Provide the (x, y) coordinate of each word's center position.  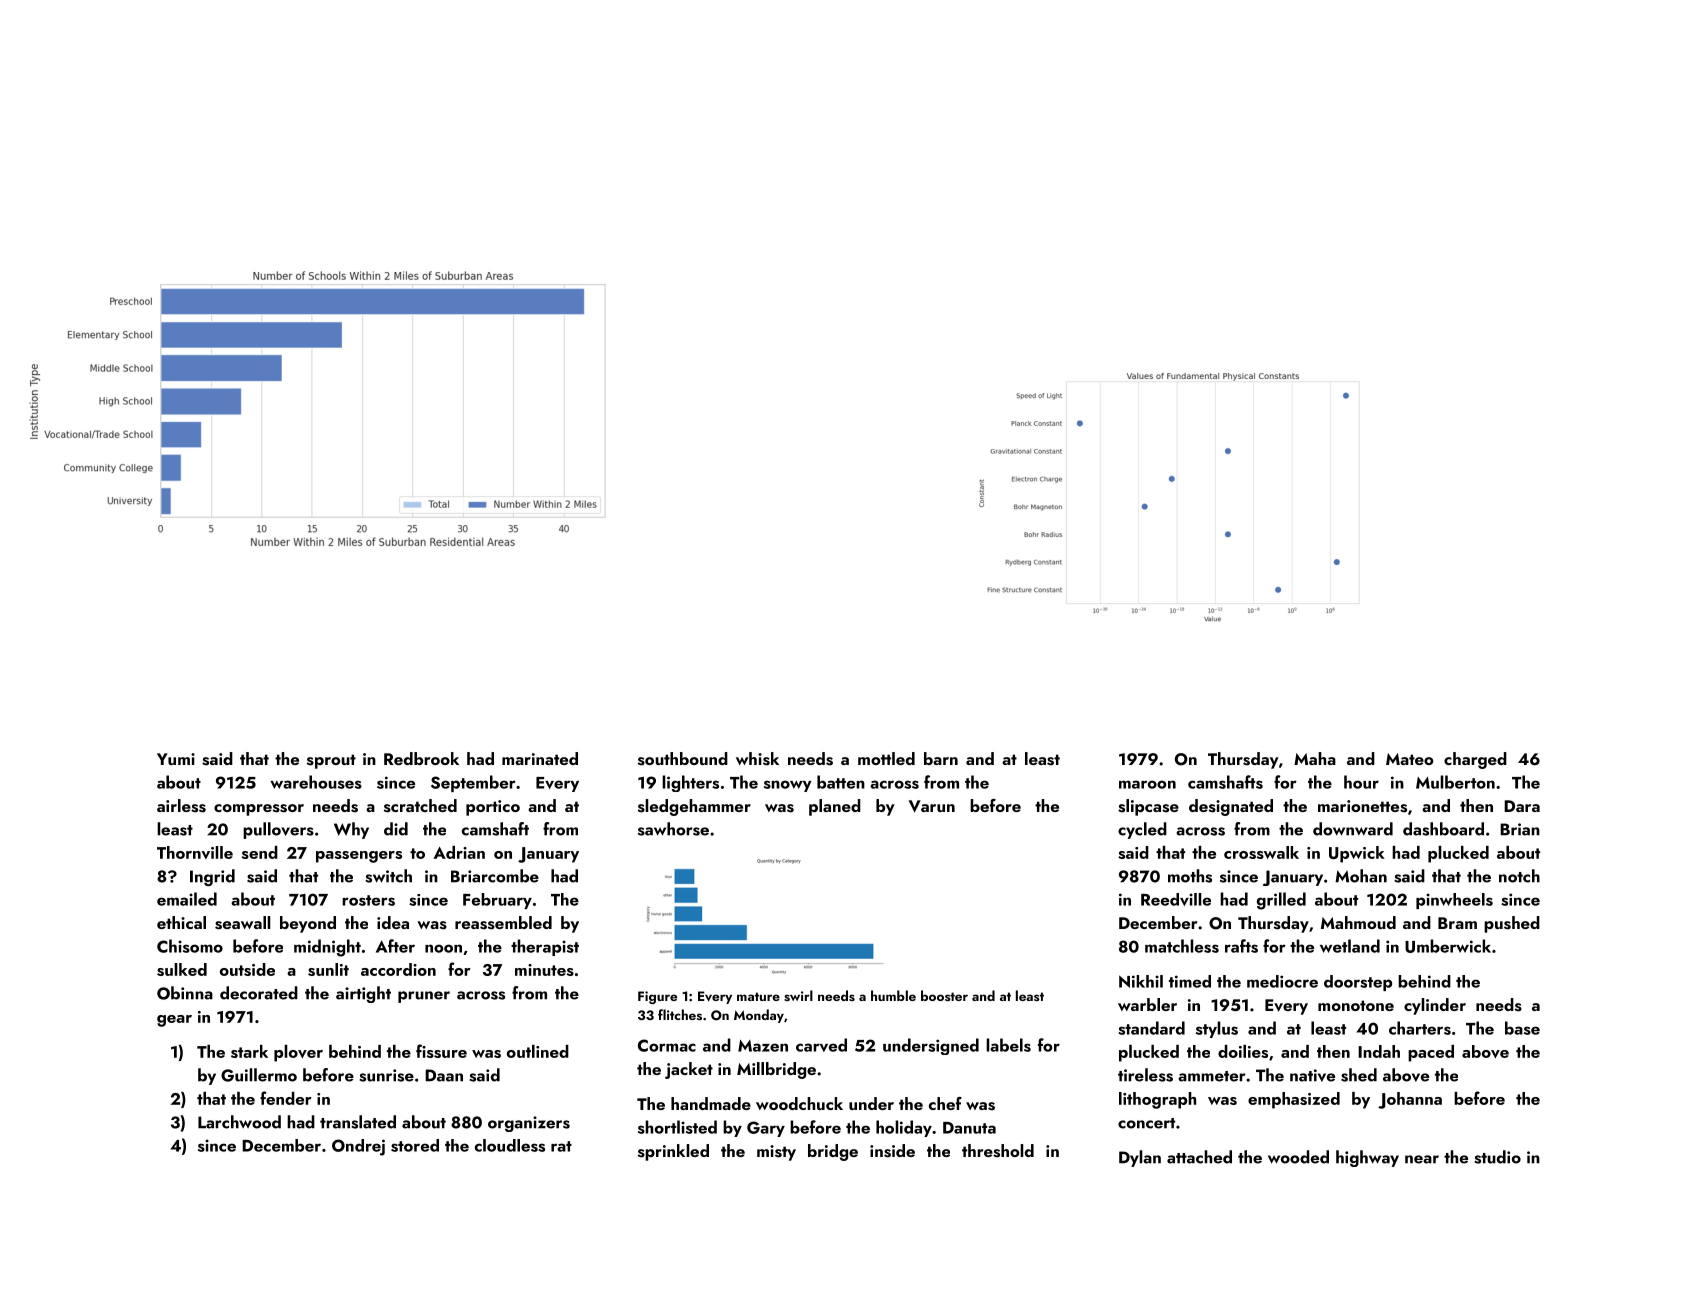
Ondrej (358, 1147)
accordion (398, 969)
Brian (1520, 829)
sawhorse (673, 829)
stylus (1217, 1029)
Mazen (763, 1046)
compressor (259, 810)
